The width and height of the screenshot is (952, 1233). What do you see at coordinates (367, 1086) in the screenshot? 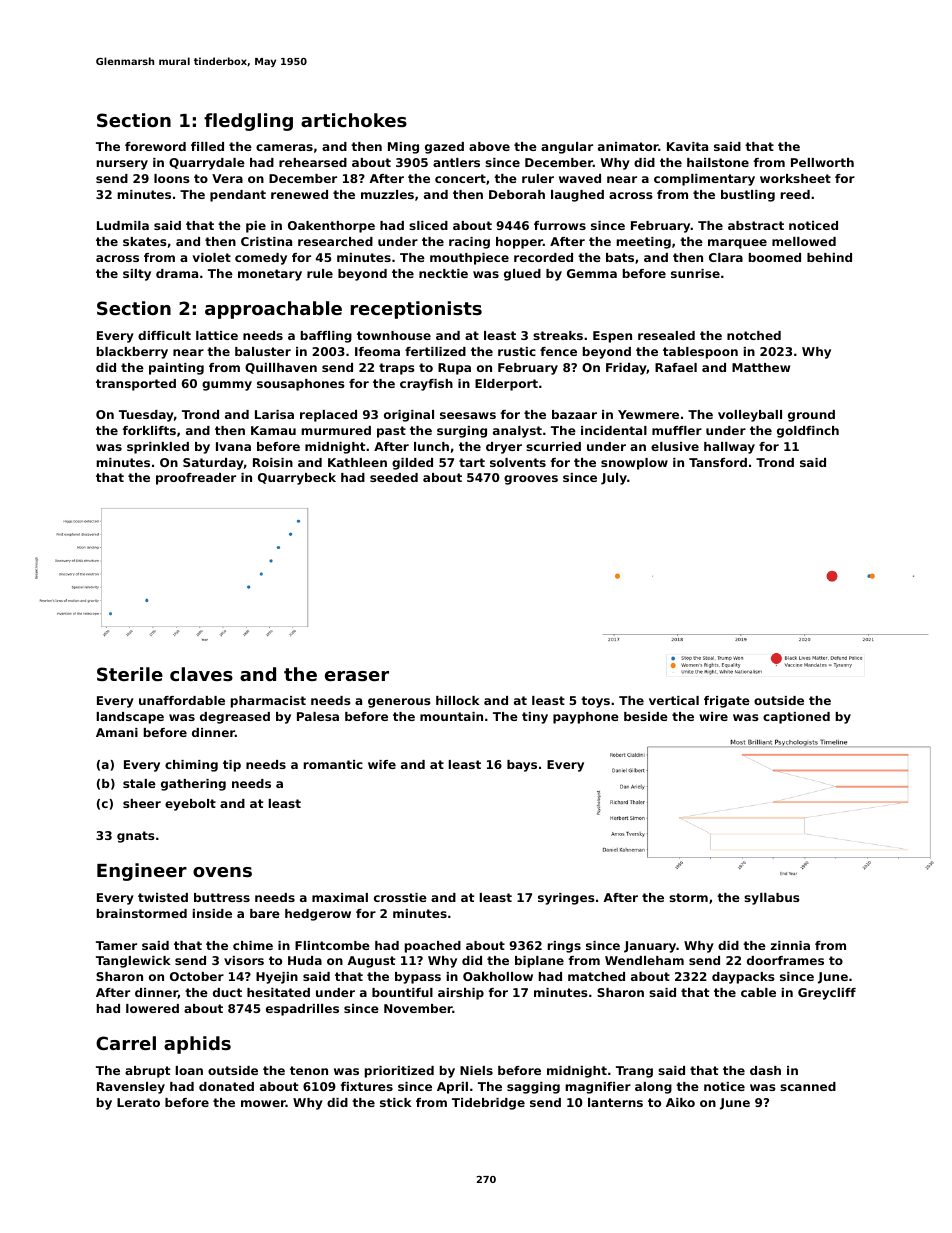
I see `fixtures` at bounding box center [367, 1086].
